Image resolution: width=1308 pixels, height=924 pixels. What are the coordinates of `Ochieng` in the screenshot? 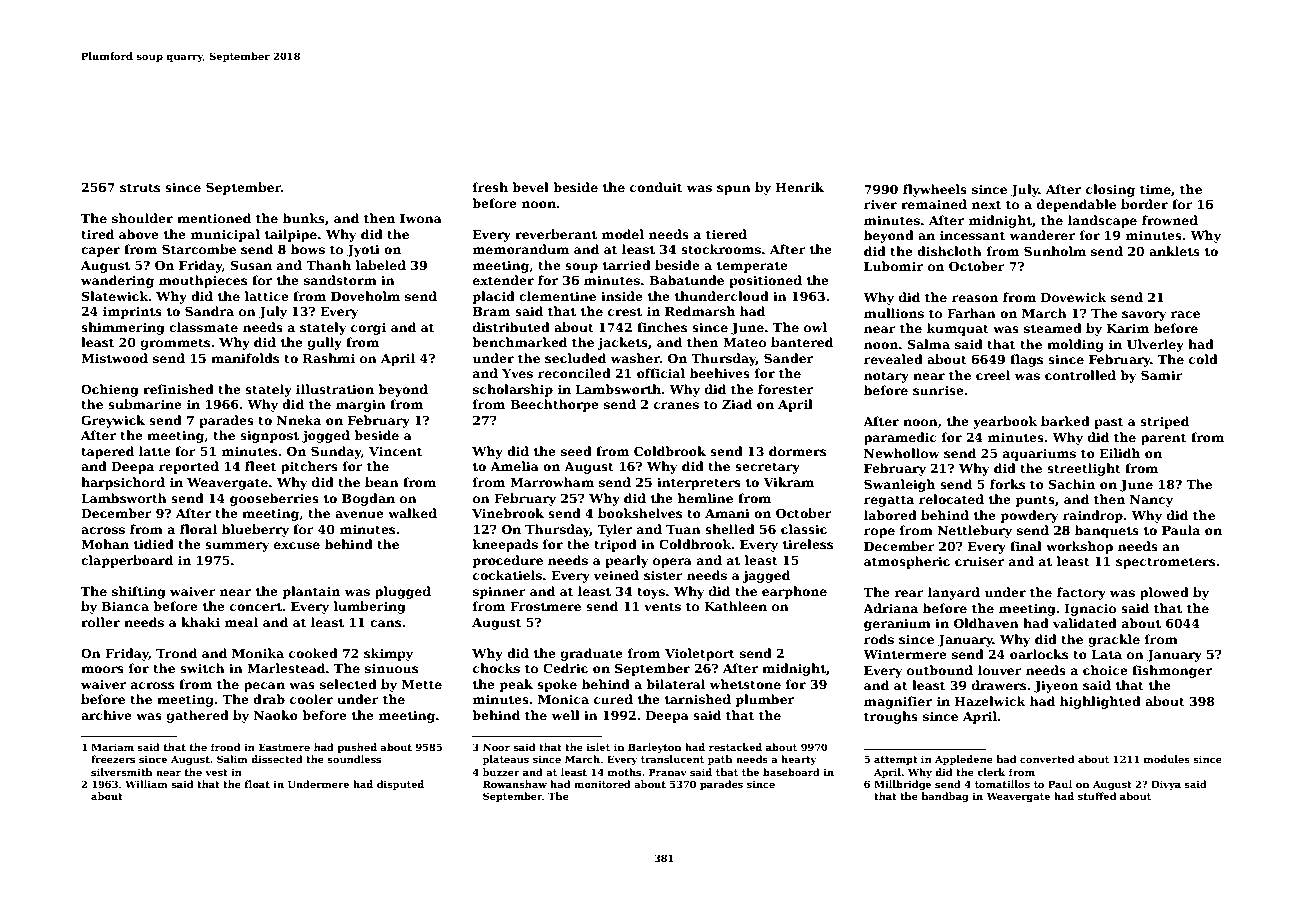 It's located at (109, 390).
